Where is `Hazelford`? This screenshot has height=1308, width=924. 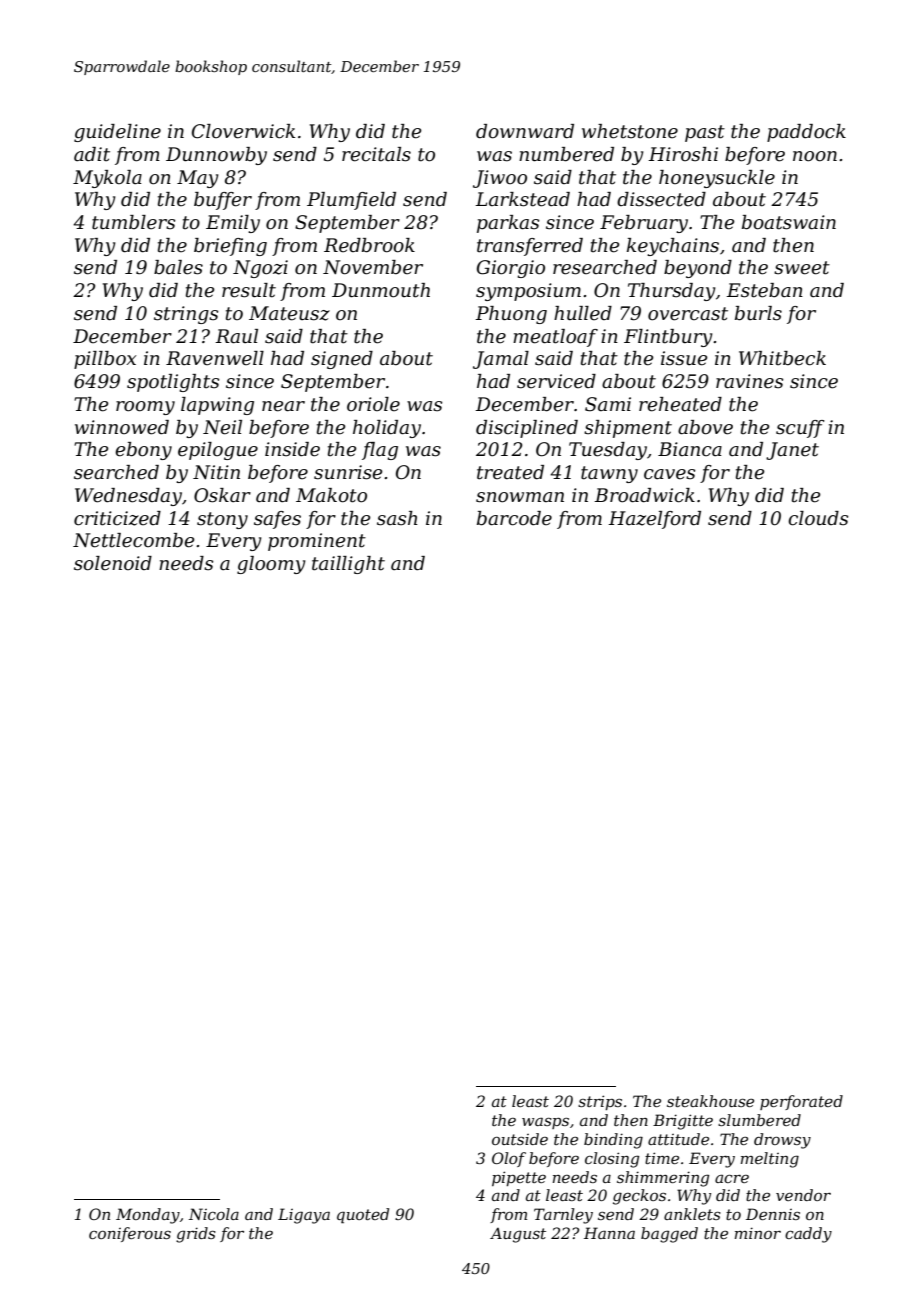
Hazelford is located at coordinates (654, 520).
